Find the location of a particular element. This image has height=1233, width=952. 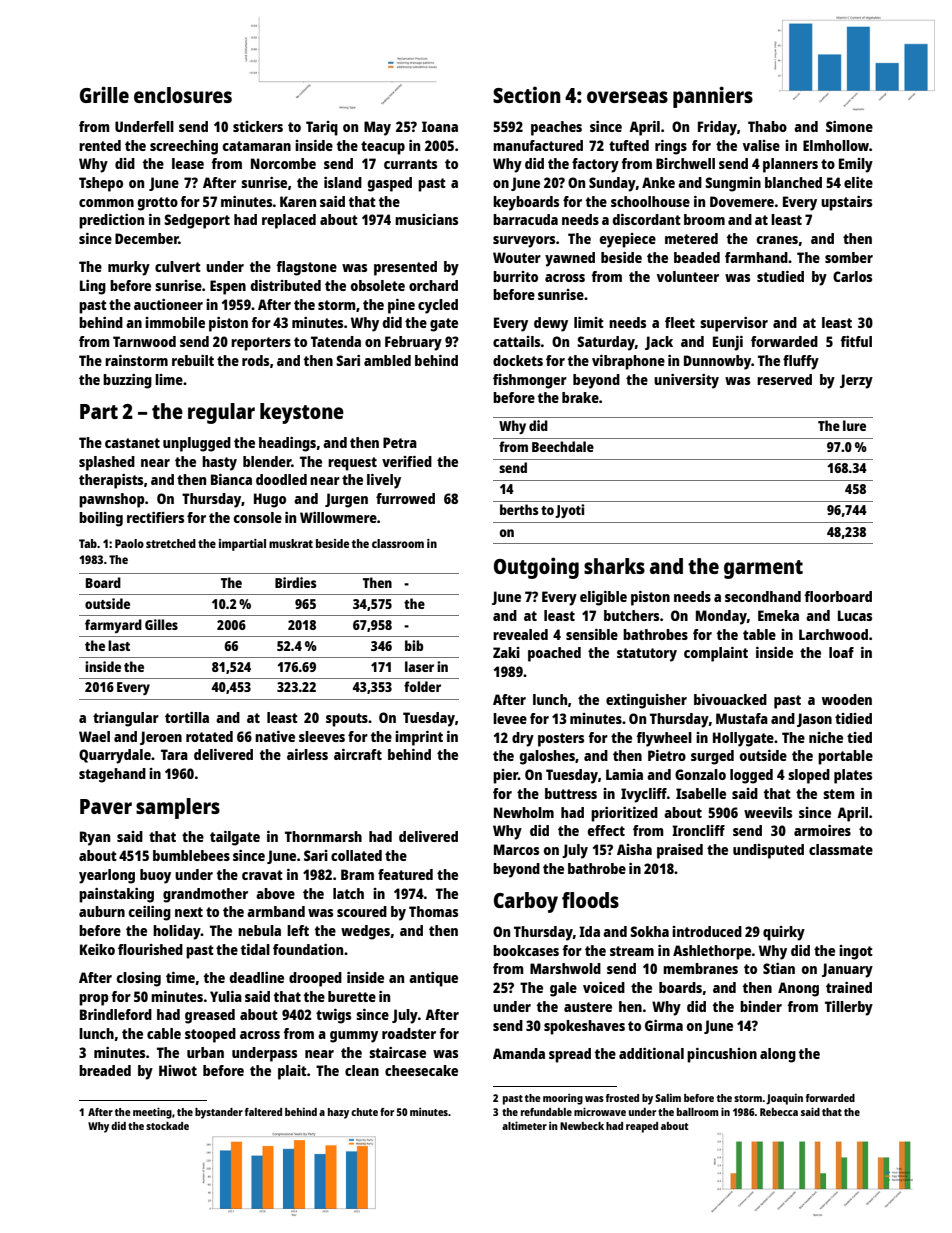

prediction is located at coordinates (111, 221).
